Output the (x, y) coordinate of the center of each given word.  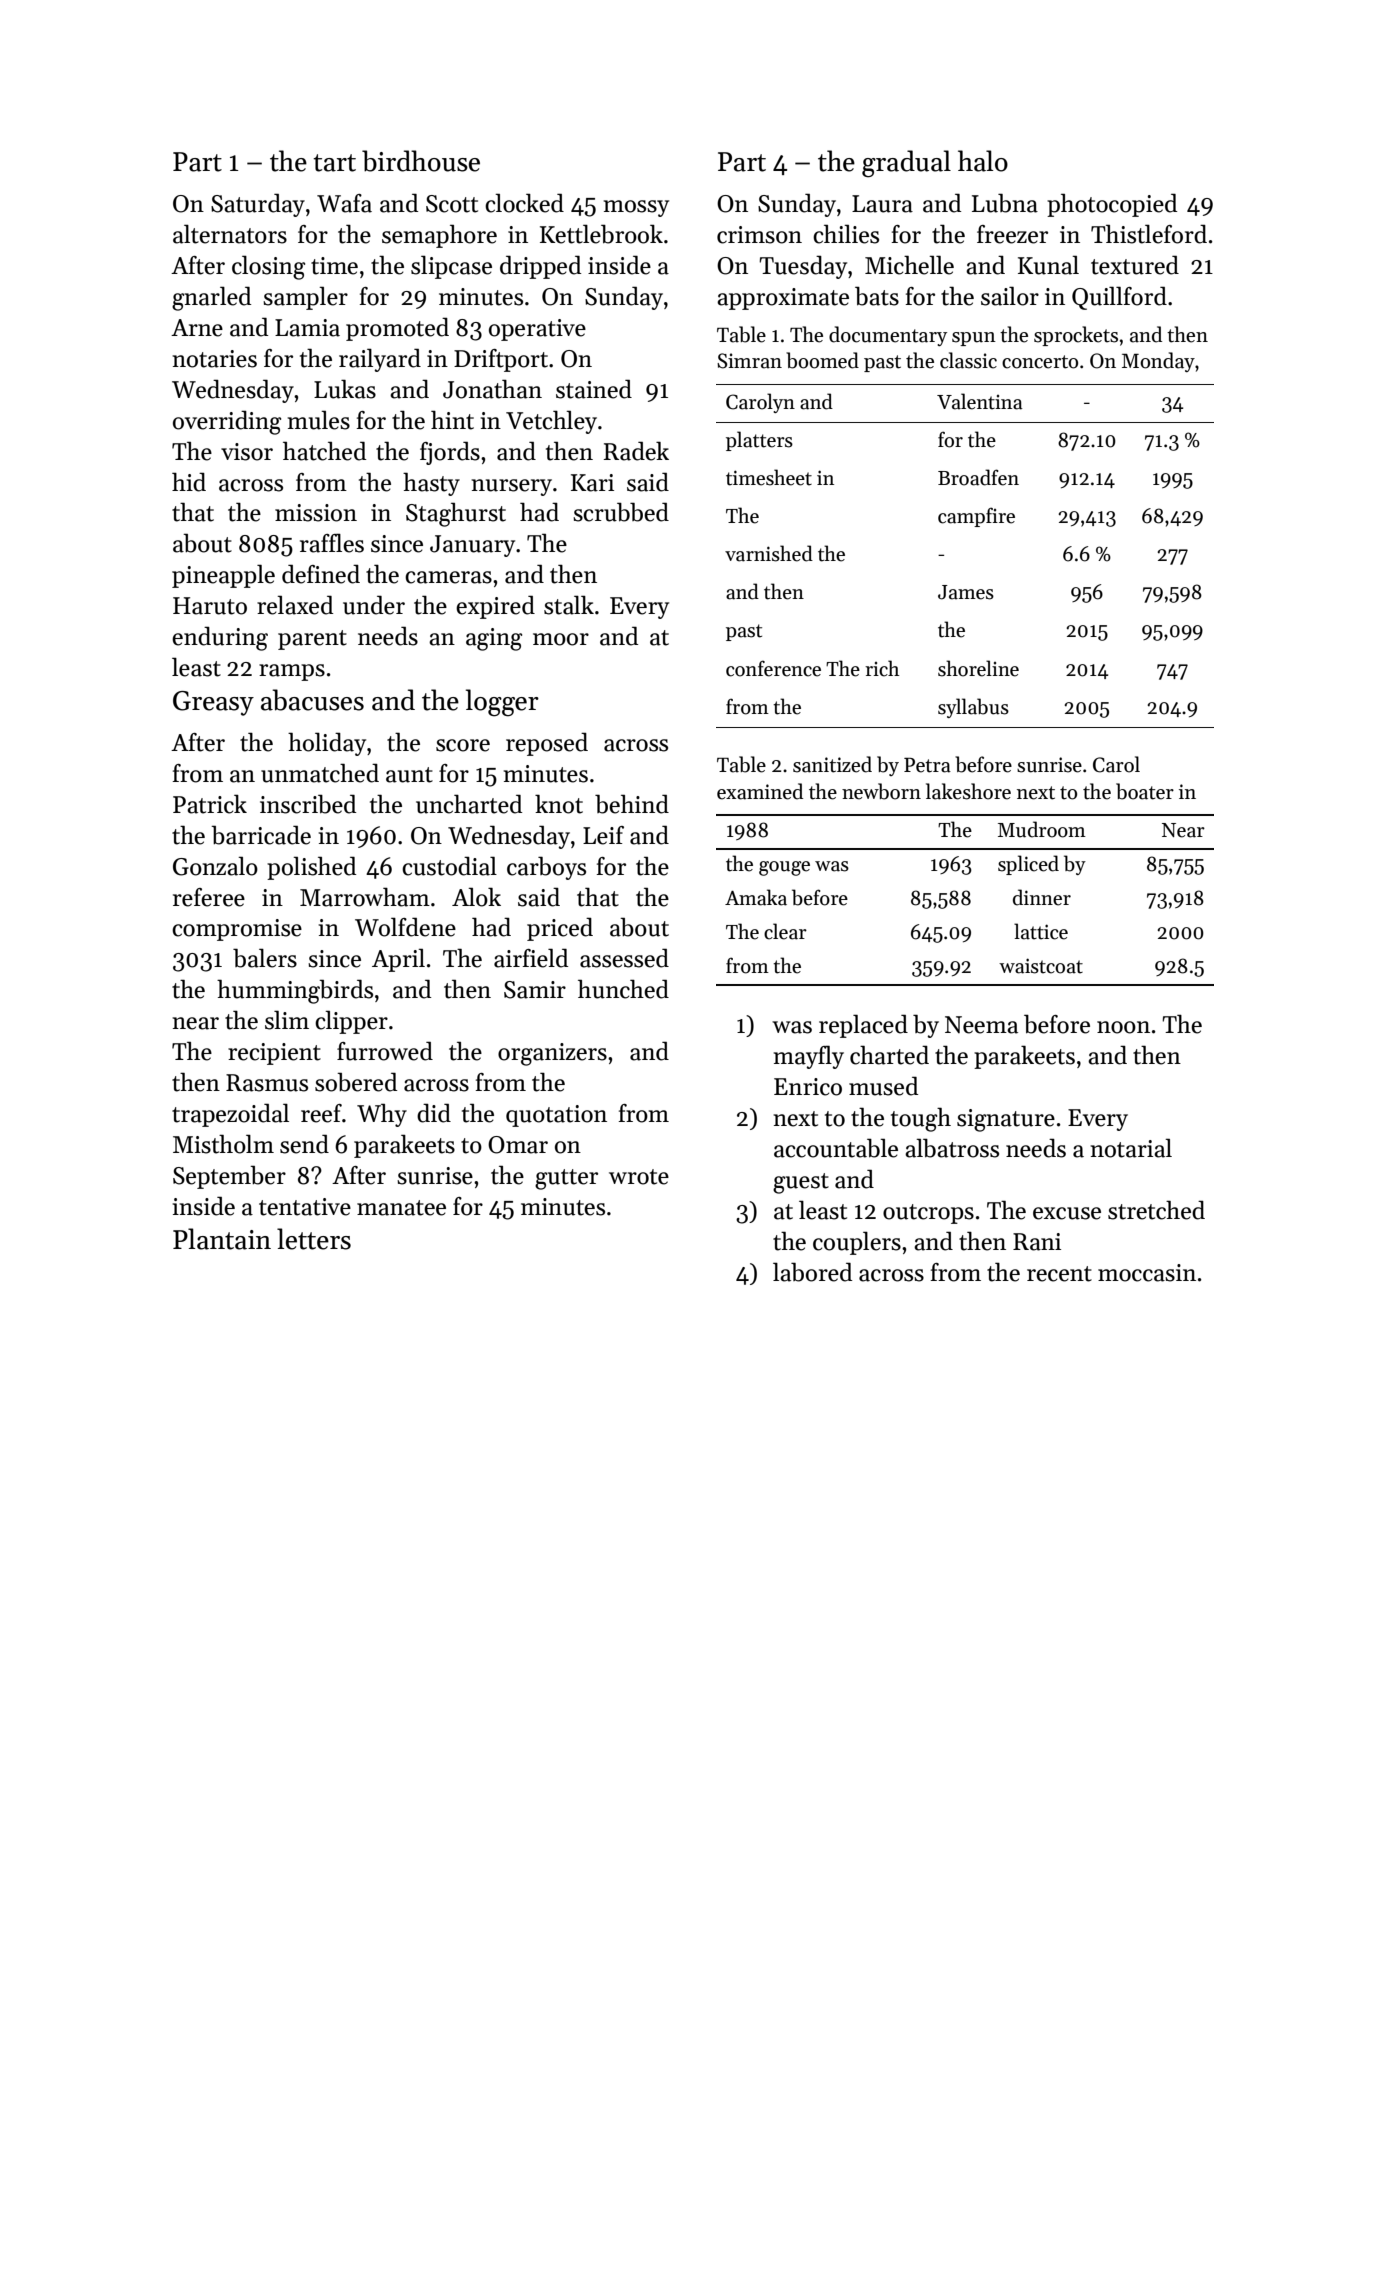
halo (983, 161)
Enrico (808, 1087)
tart (334, 163)
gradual (906, 164)
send (304, 1144)
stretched (1156, 1210)
